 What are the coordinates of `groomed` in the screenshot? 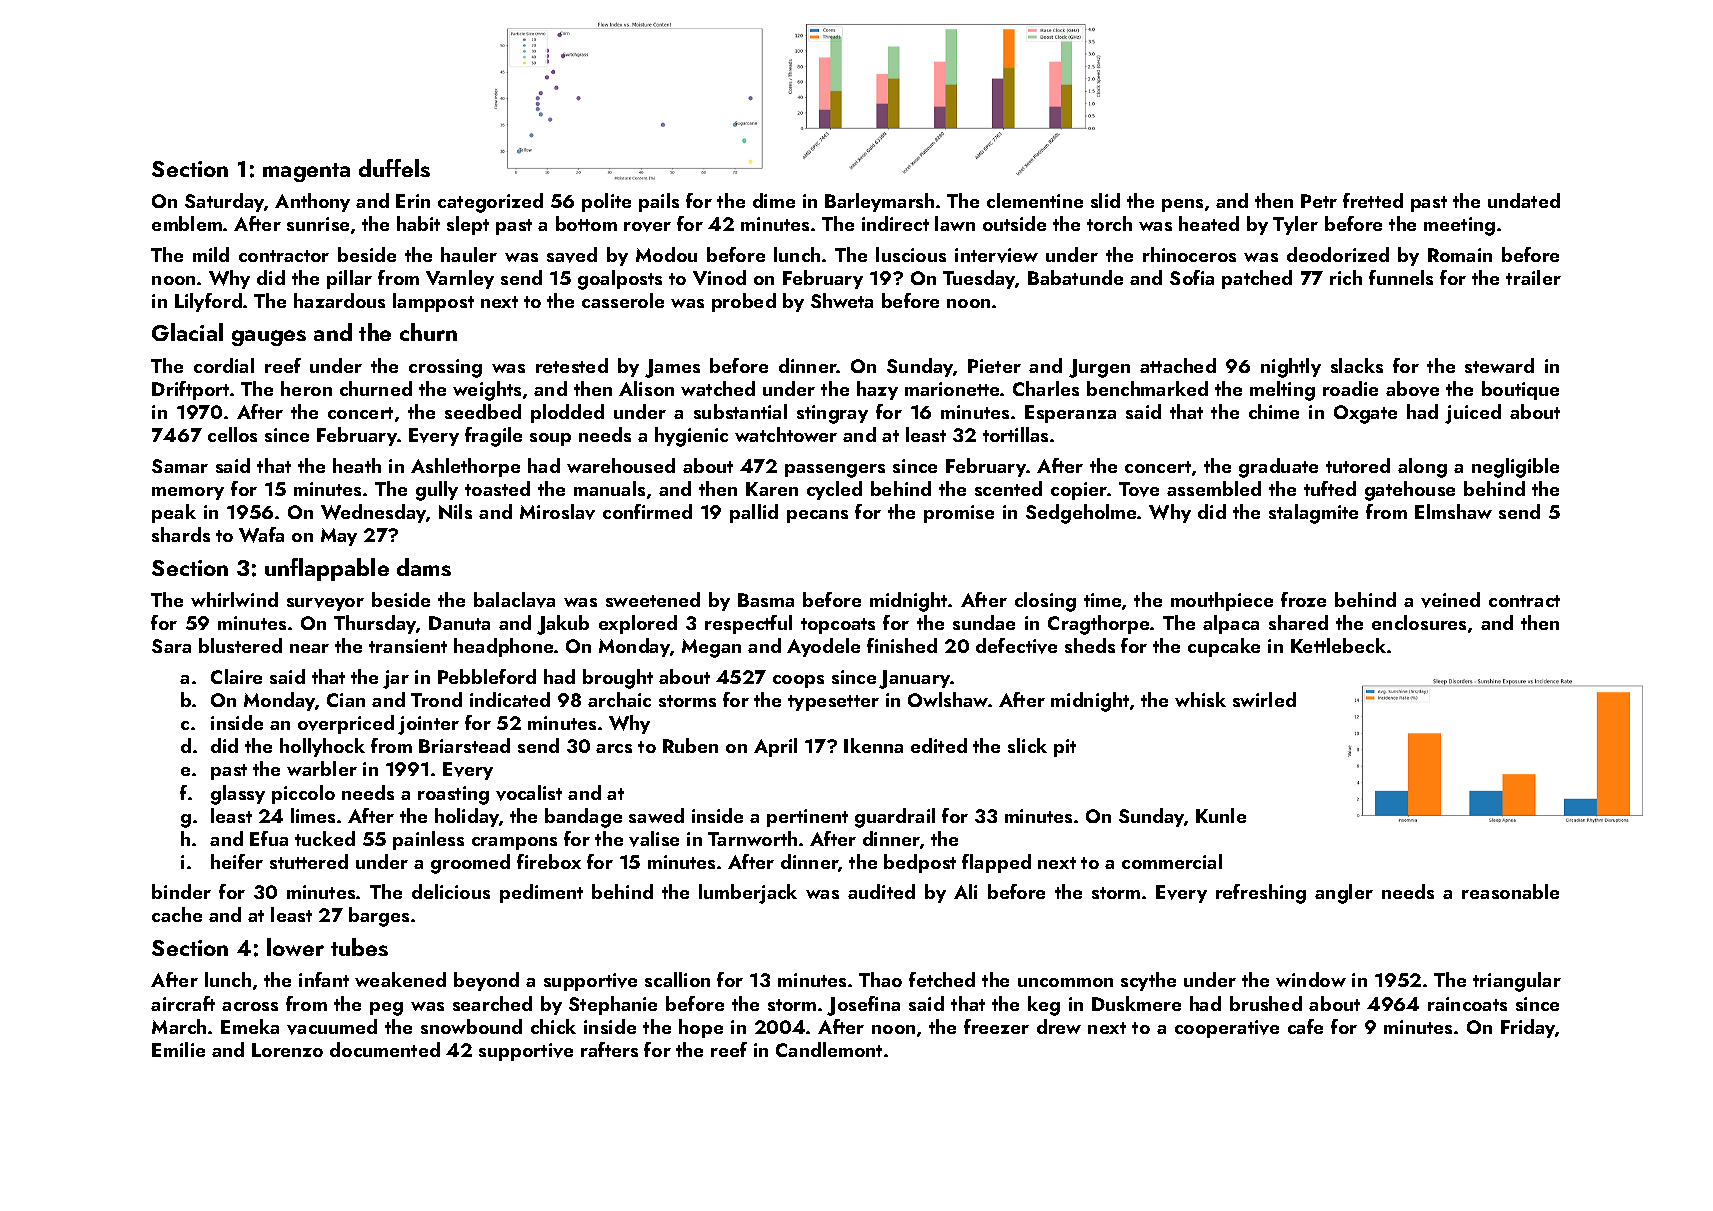 It's located at (470, 864).
